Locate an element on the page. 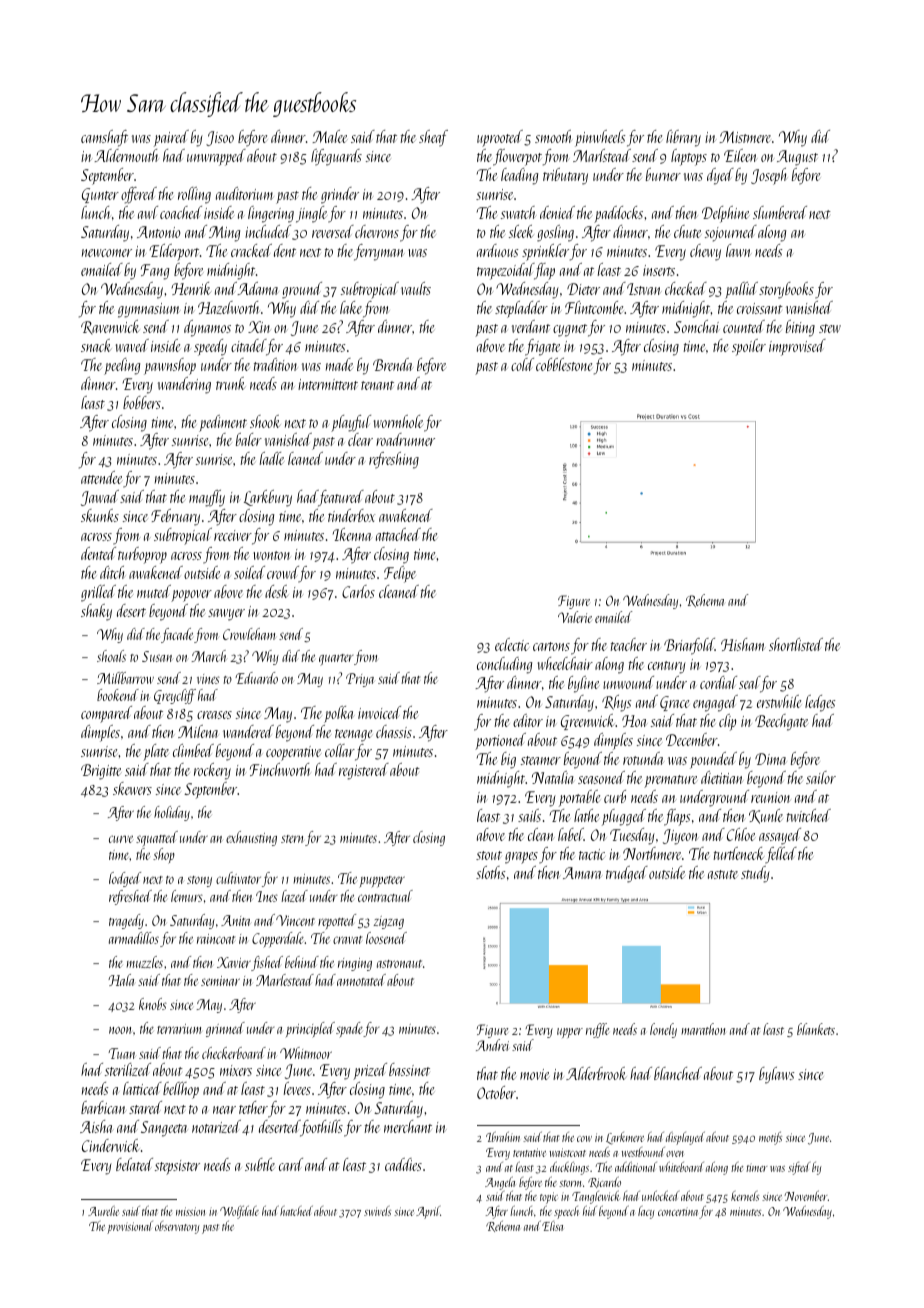 The height and width of the document is (1308, 924). stew is located at coordinates (830, 328).
